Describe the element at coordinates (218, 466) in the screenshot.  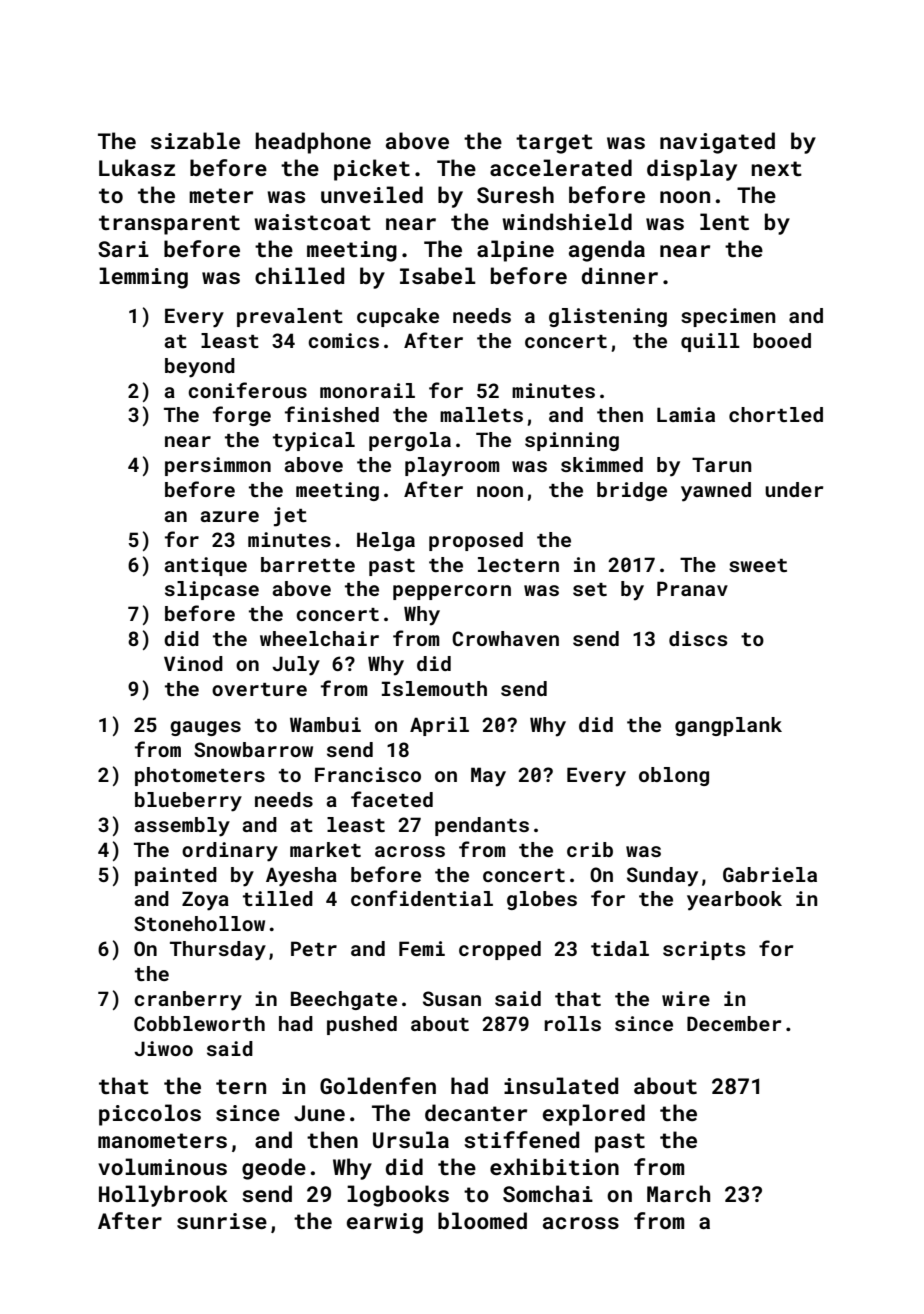
I see `persimmon` at that location.
